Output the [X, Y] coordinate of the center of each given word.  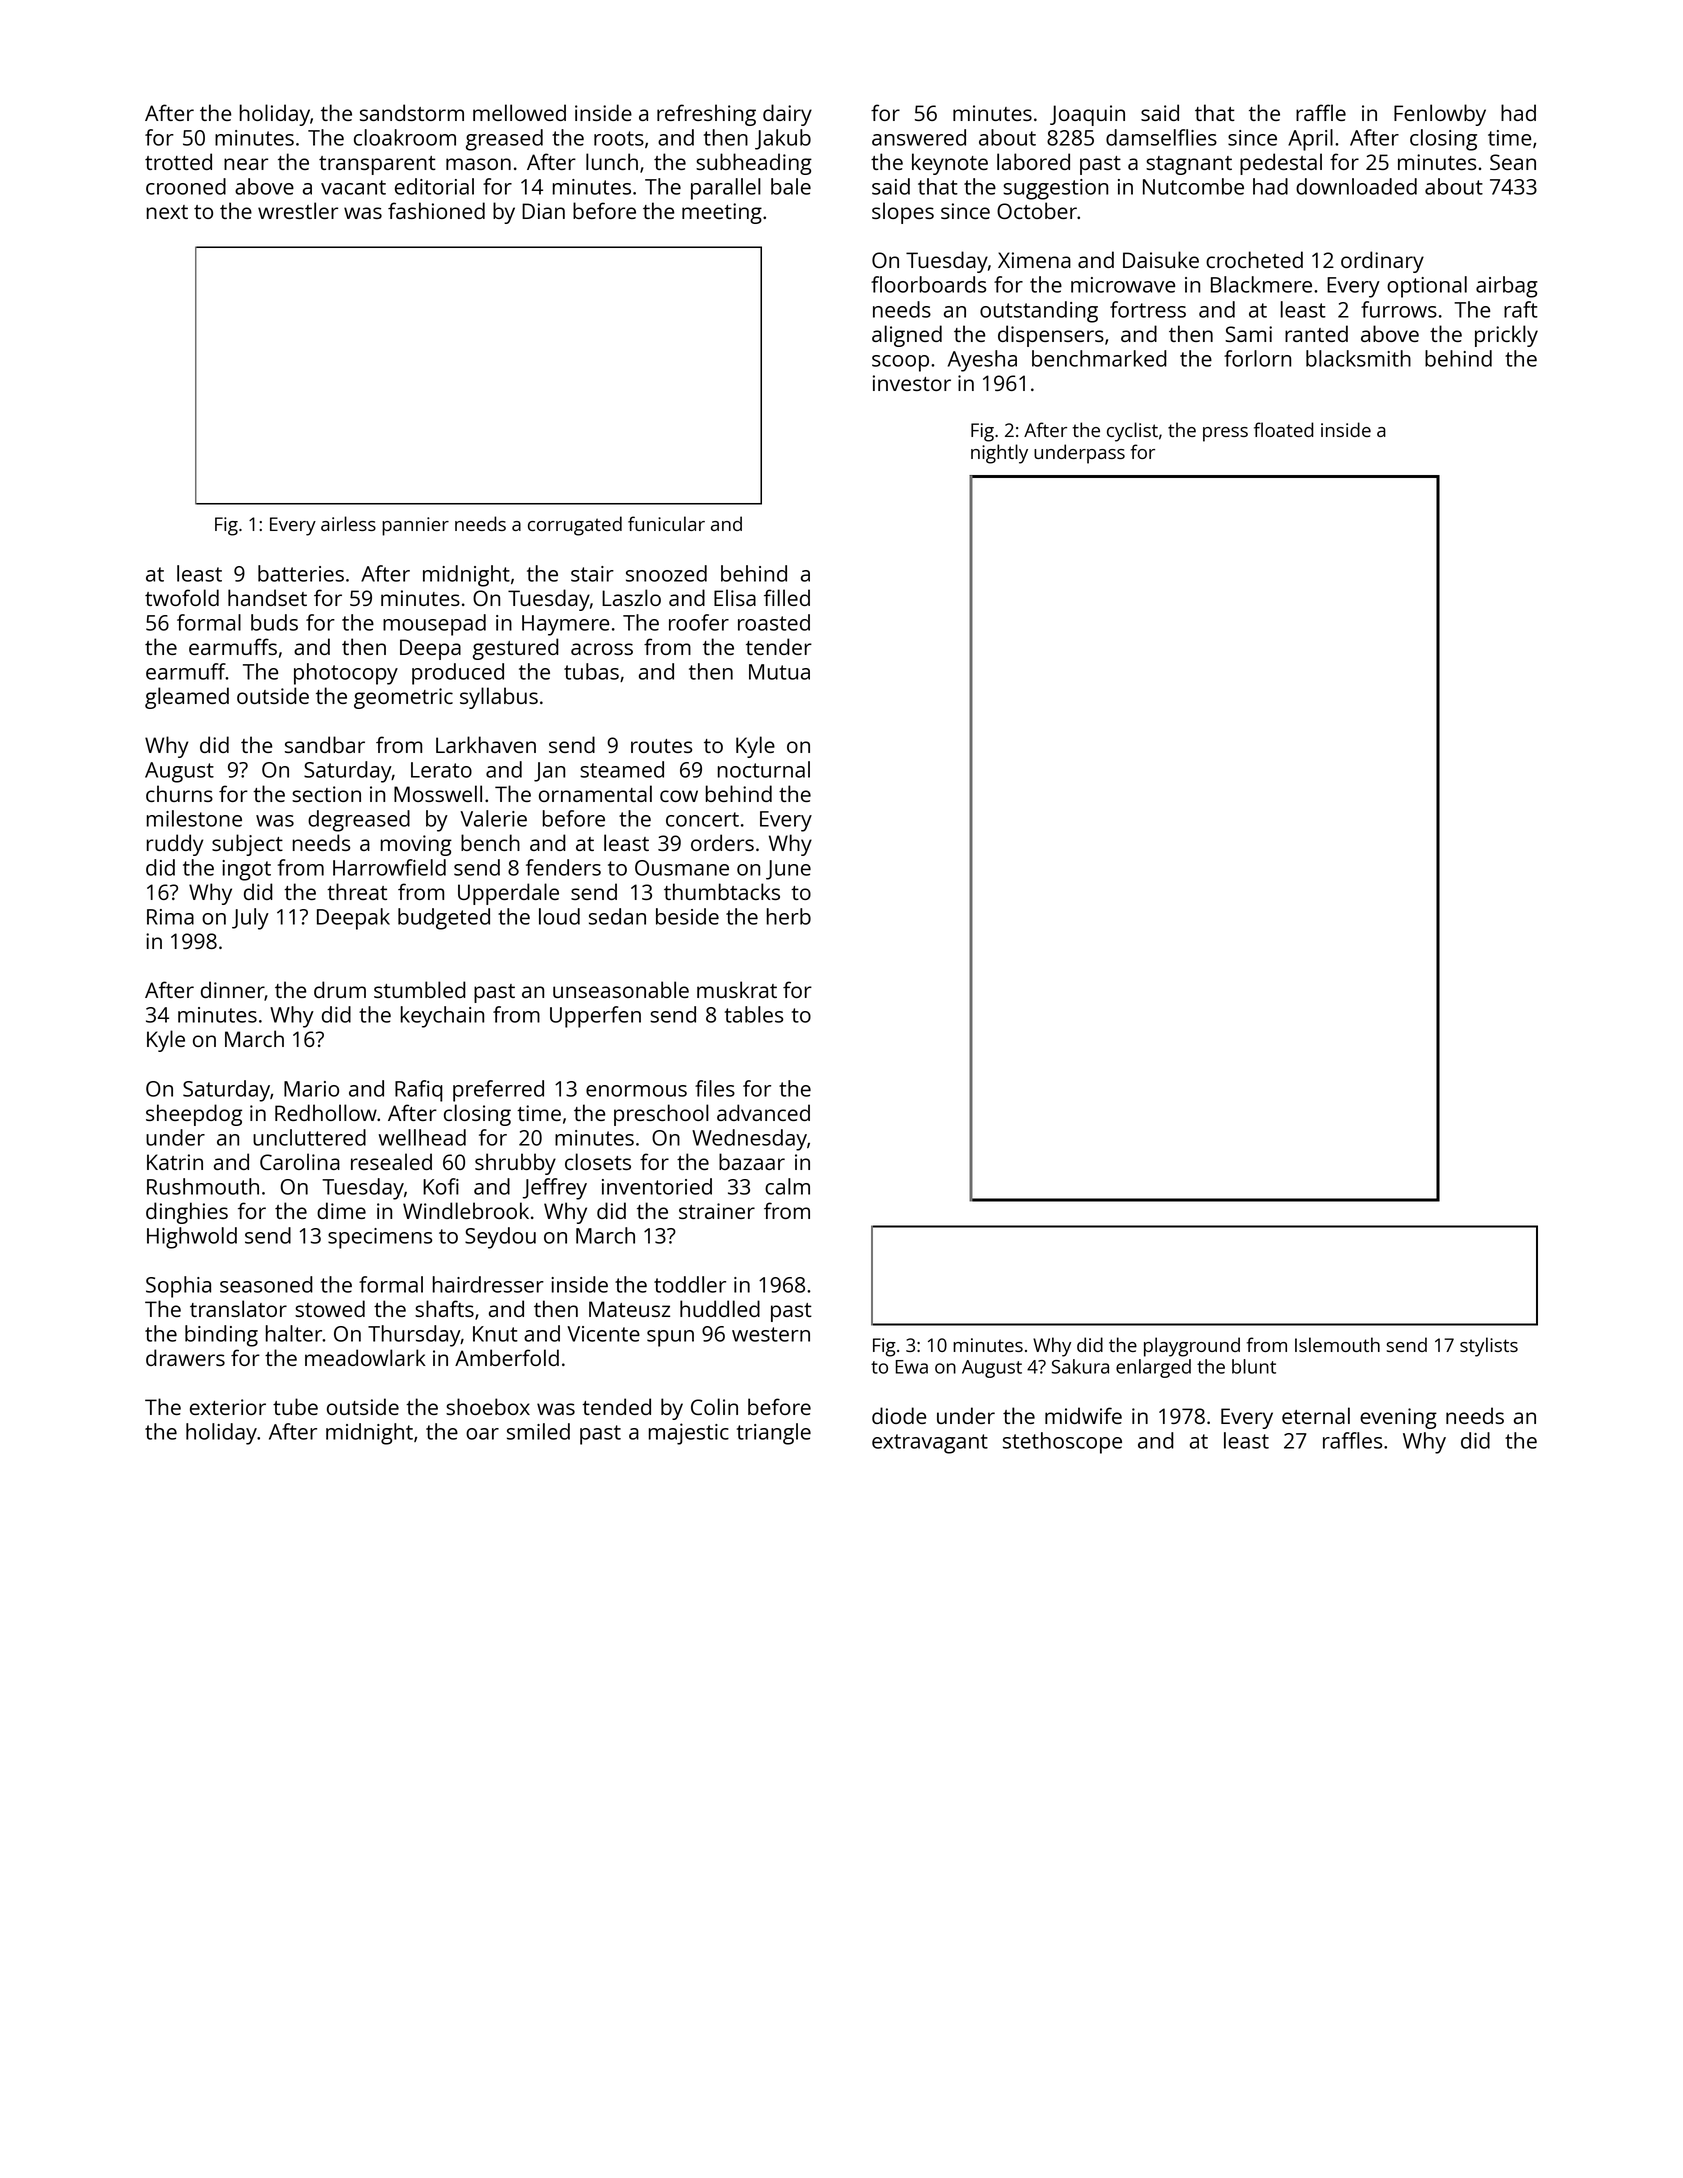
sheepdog [194, 1115]
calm [787, 1186]
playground [1192, 1347]
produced [458, 674]
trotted [178, 161]
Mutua [779, 672]
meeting [722, 213]
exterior [228, 1407]
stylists [1489, 1347]
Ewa [912, 1367]
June [788, 870]
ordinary [1382, 262]
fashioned [436, 210]
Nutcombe [1193, 186]
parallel [726, 189]
